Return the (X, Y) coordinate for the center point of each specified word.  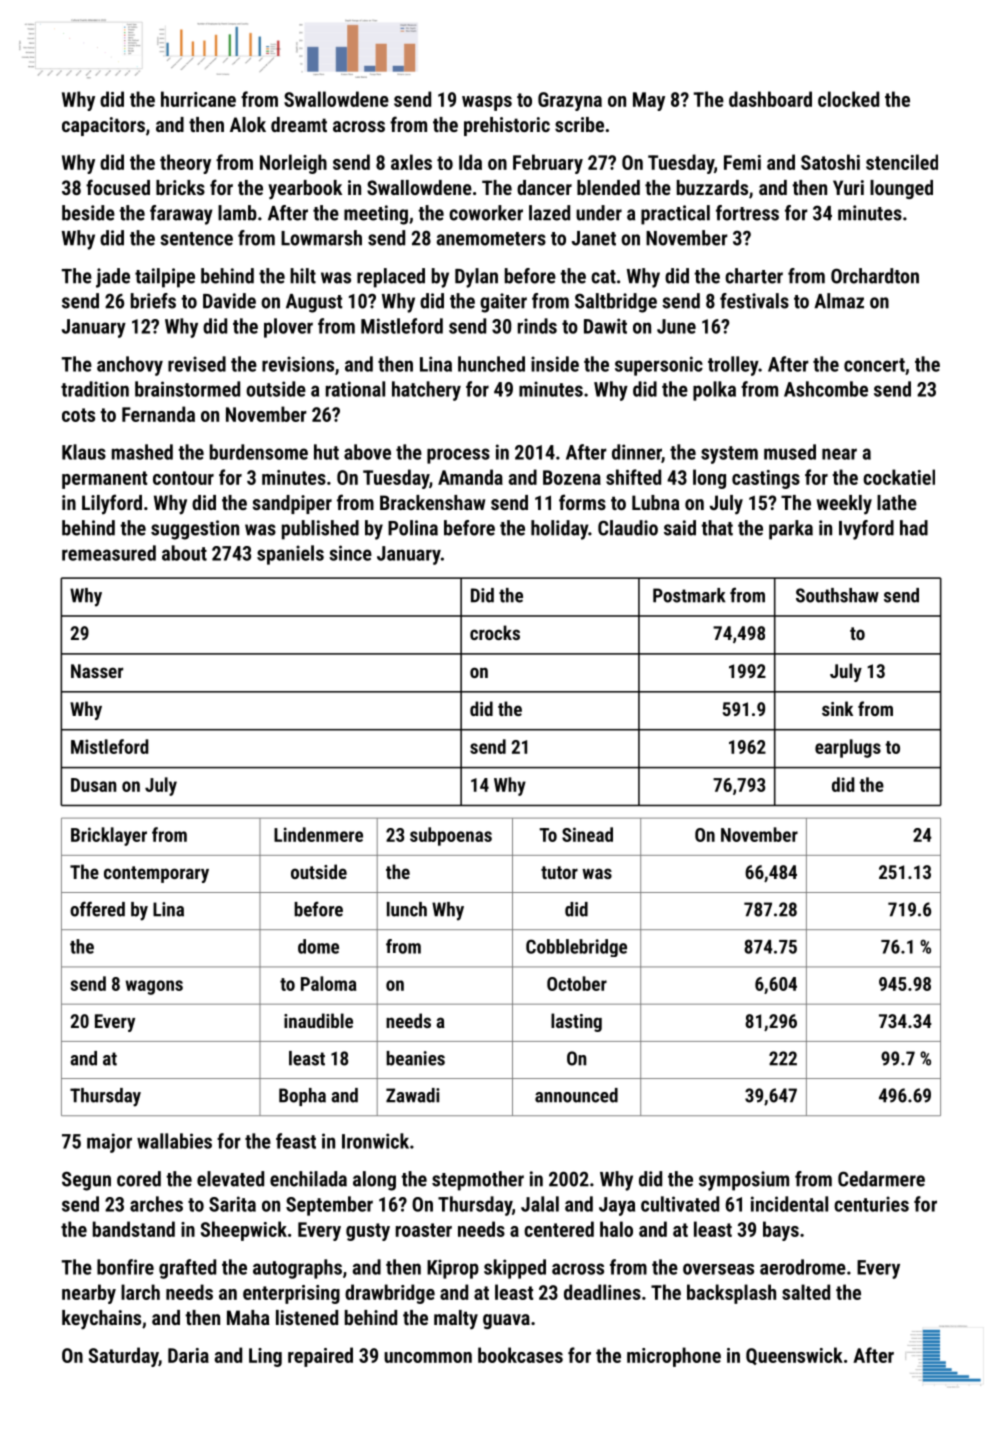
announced (576, 1095)
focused (118, 187)
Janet (593, 238)
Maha (248, 1317)
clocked (848, 99)
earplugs (848, 748)
